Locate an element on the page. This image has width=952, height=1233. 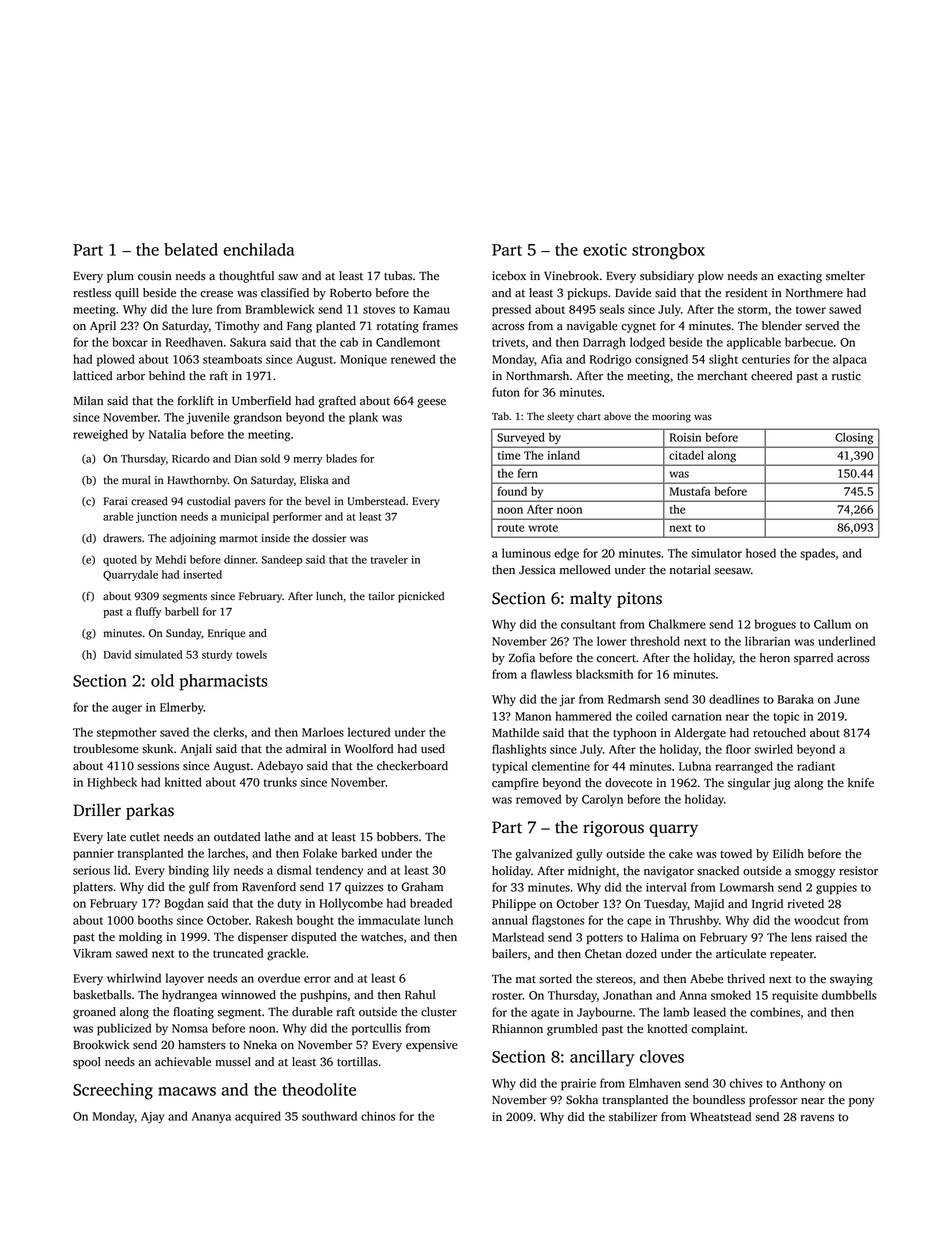
brogues is located at coordinates (775, 625).
